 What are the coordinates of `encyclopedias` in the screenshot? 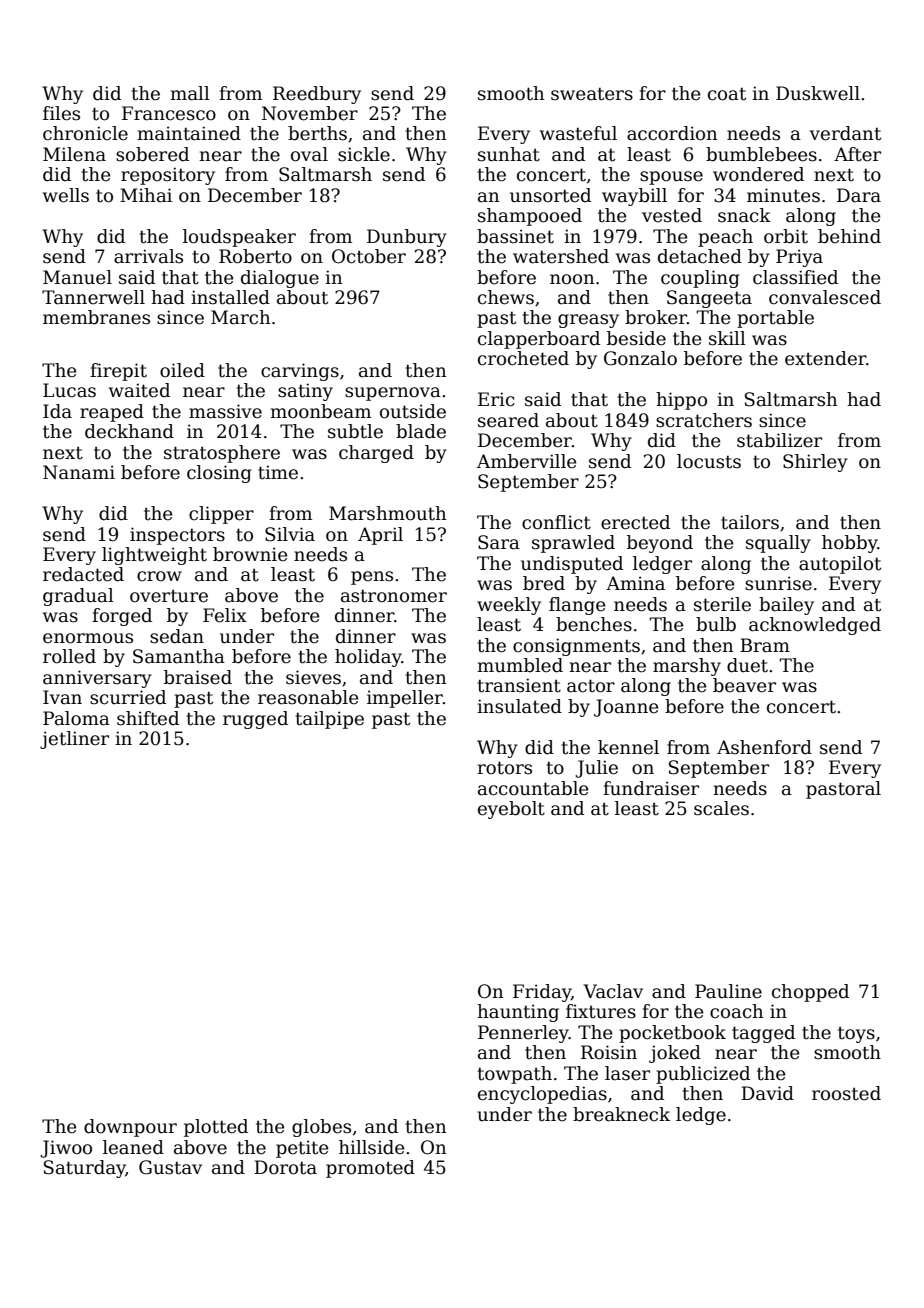 It's located at (542, 1095).
